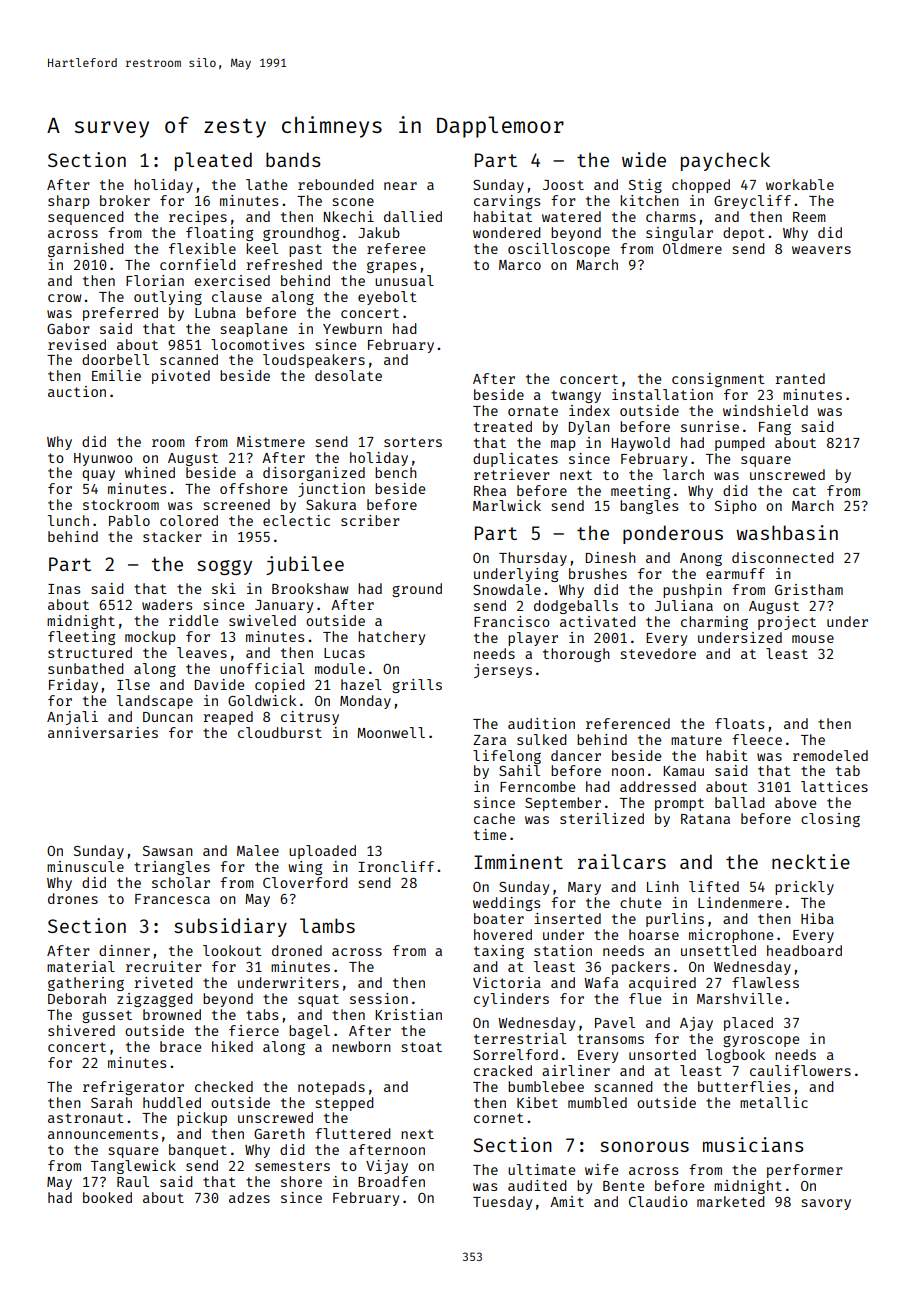 This screenshot has width=924, height=1308. I want to click on marketed, so click(731, 1201).
